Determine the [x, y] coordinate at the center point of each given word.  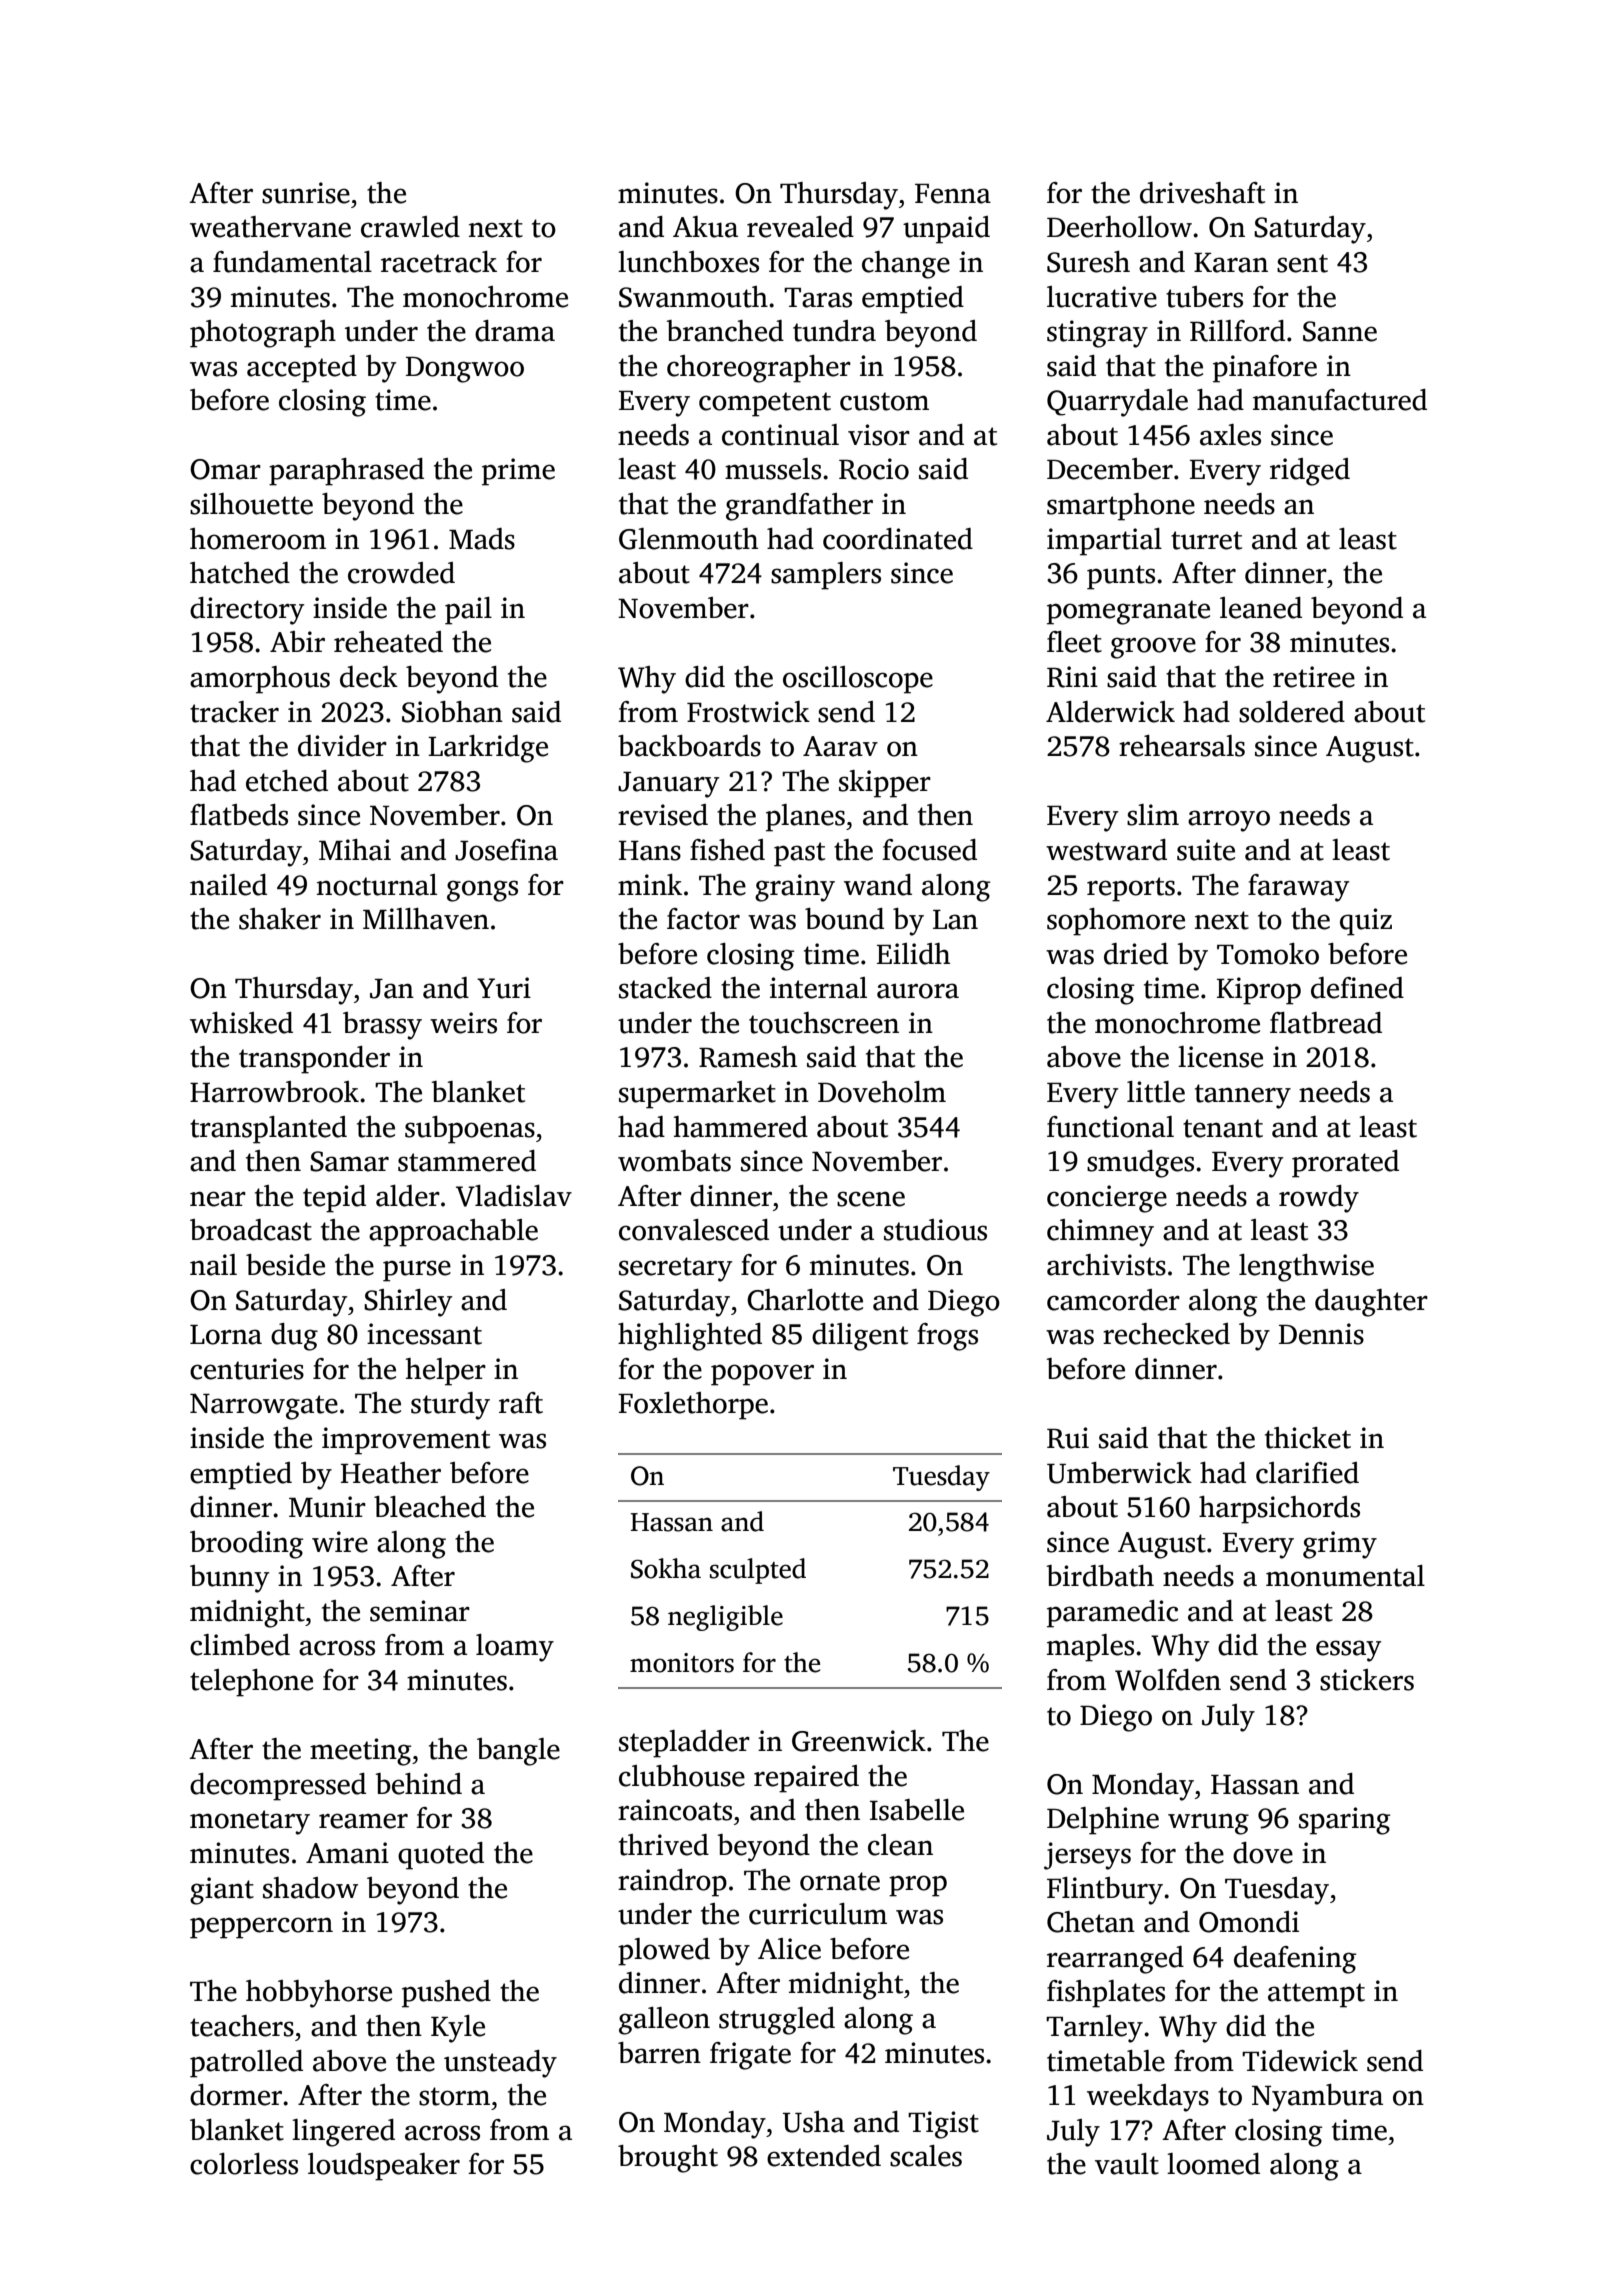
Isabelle [917, 1810]
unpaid [946, 230]
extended [824, 2156]
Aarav [840, 746]
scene [871, 1199]
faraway [1298, 888]
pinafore [1265, 369]
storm [454, 2096]
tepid [334, 1199]
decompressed [278, 1787]
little [1156, 1092]
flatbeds [239, 815]
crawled [410, 227]
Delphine [1103, 1821]
